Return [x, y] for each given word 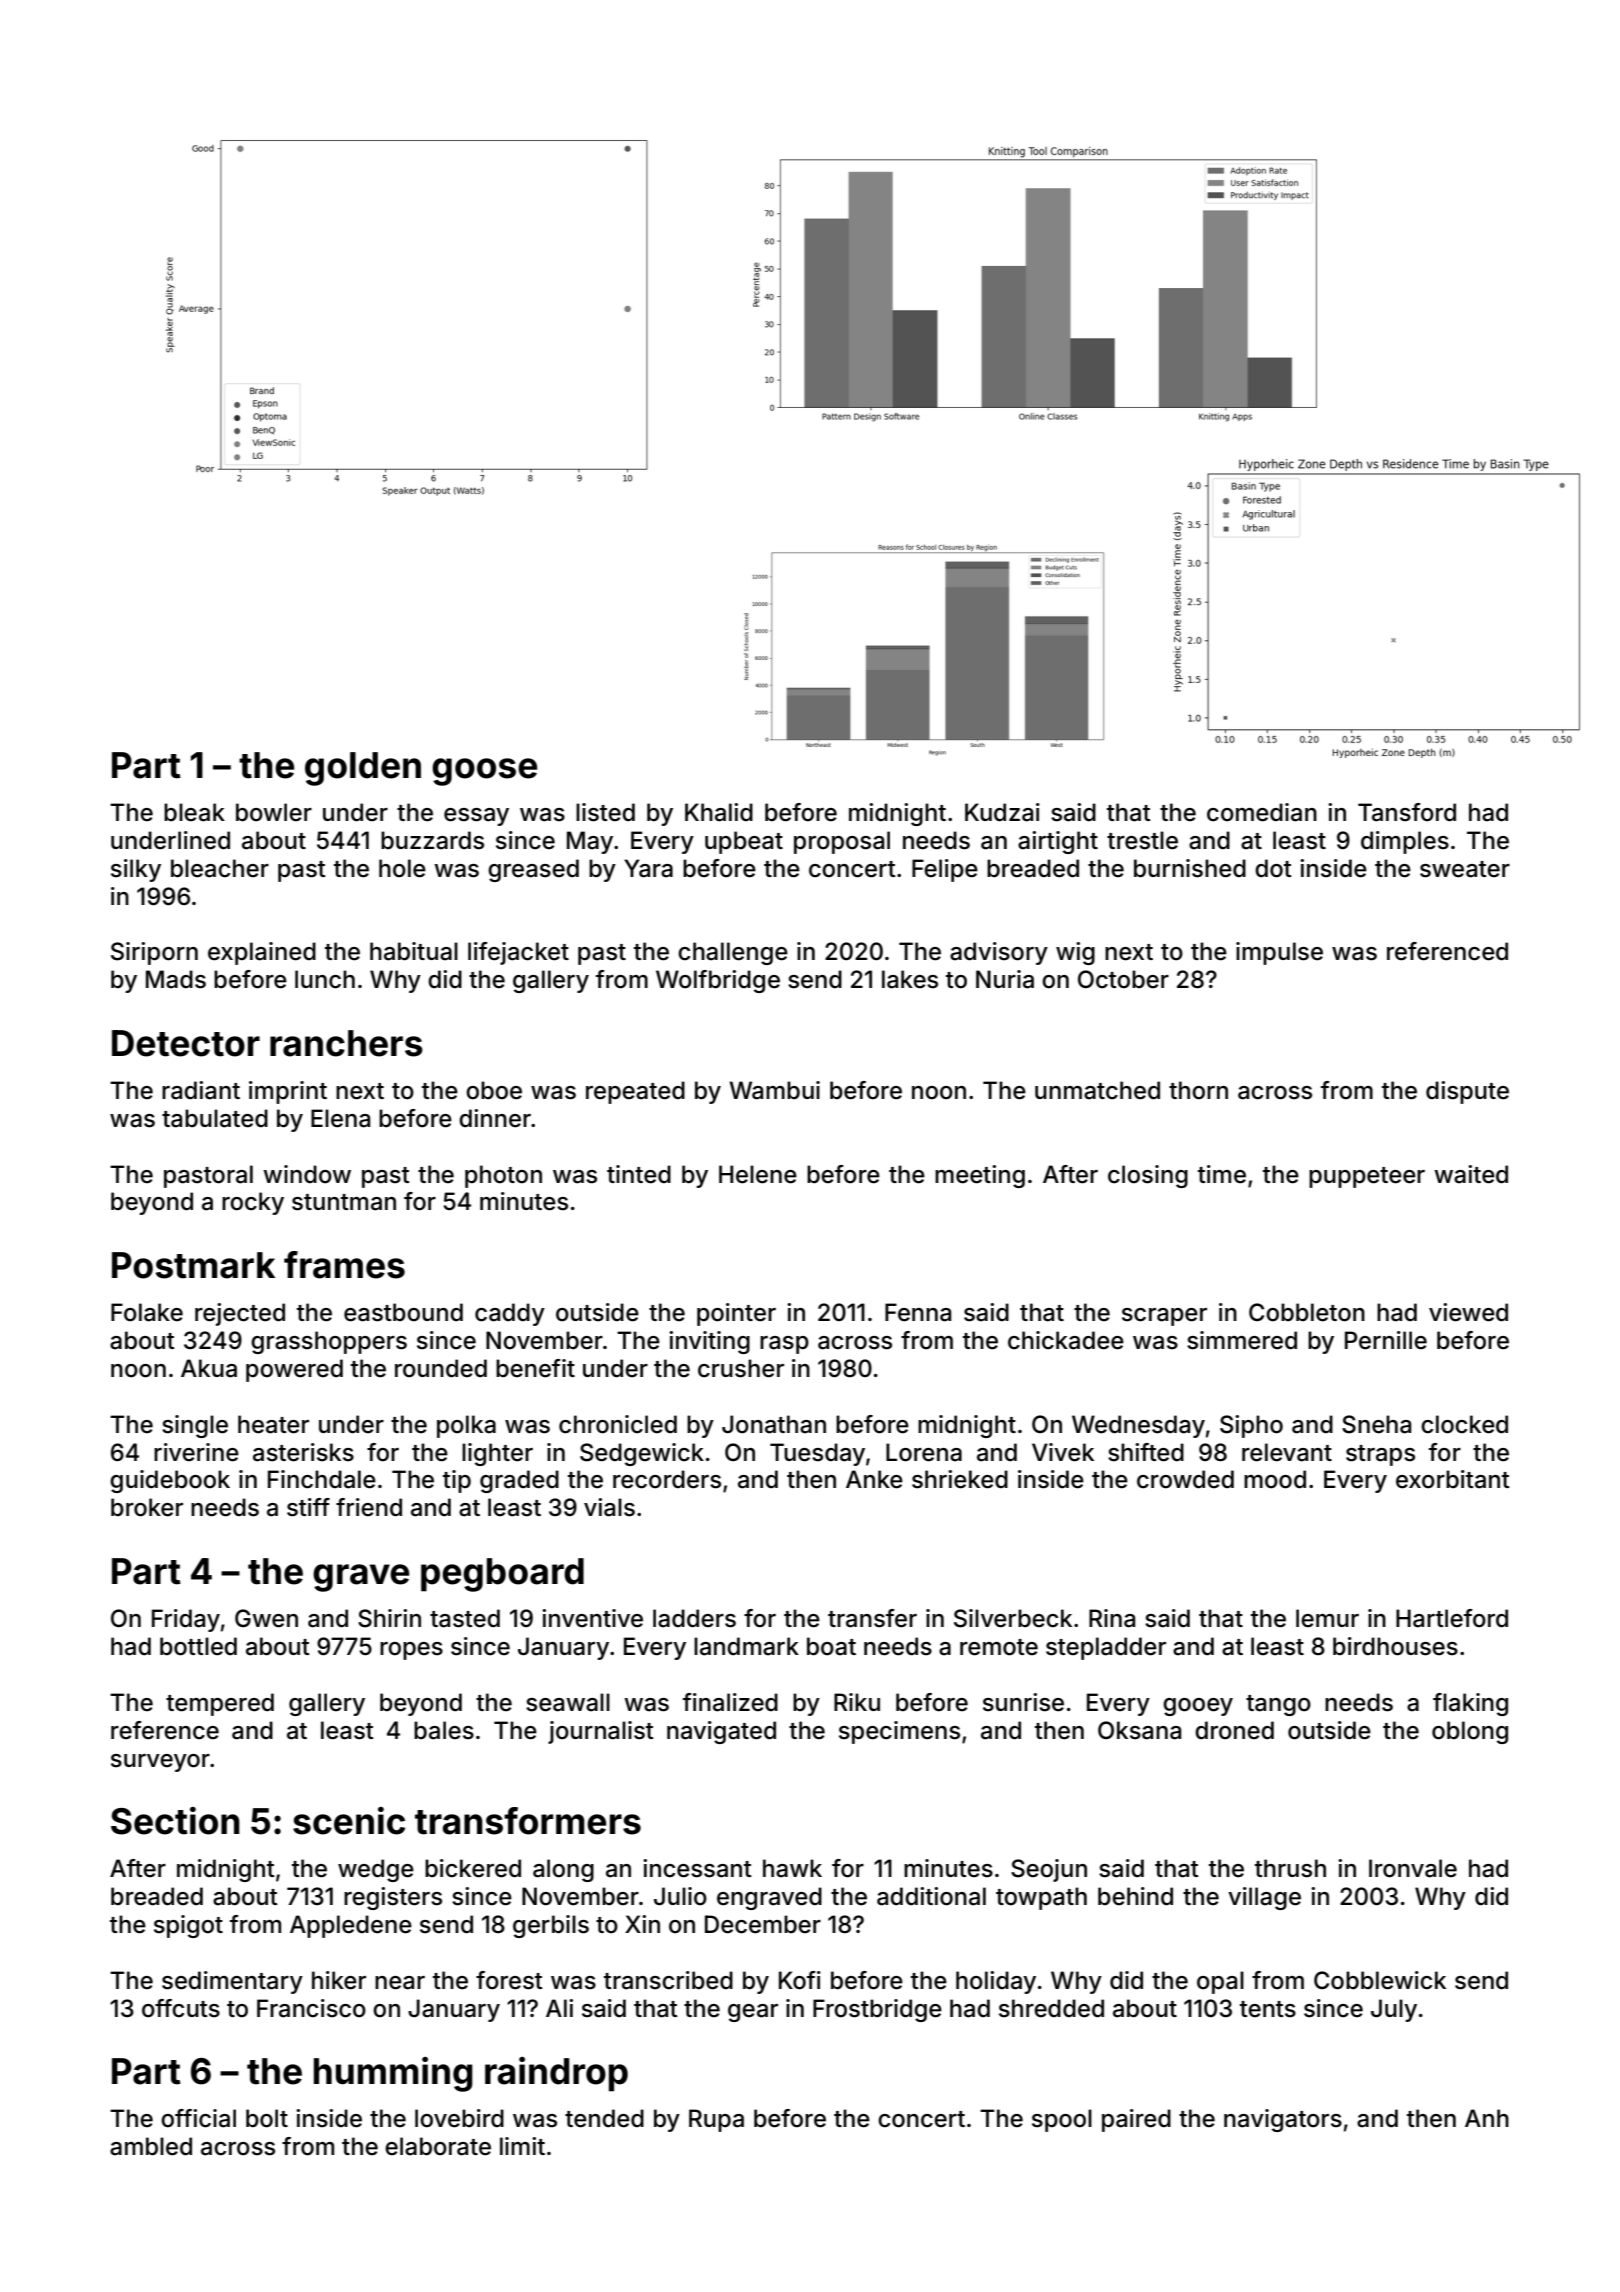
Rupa [716, 2120]
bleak [194, 812]
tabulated [215, 1118]
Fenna [918, 1312]
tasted [465, 1618]
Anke [874, 1479]
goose [484, 772]
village [1264, 1898]
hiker [339, 1980]
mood [1275, 1479]
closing [1148, 1176]
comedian [1262, 812]
